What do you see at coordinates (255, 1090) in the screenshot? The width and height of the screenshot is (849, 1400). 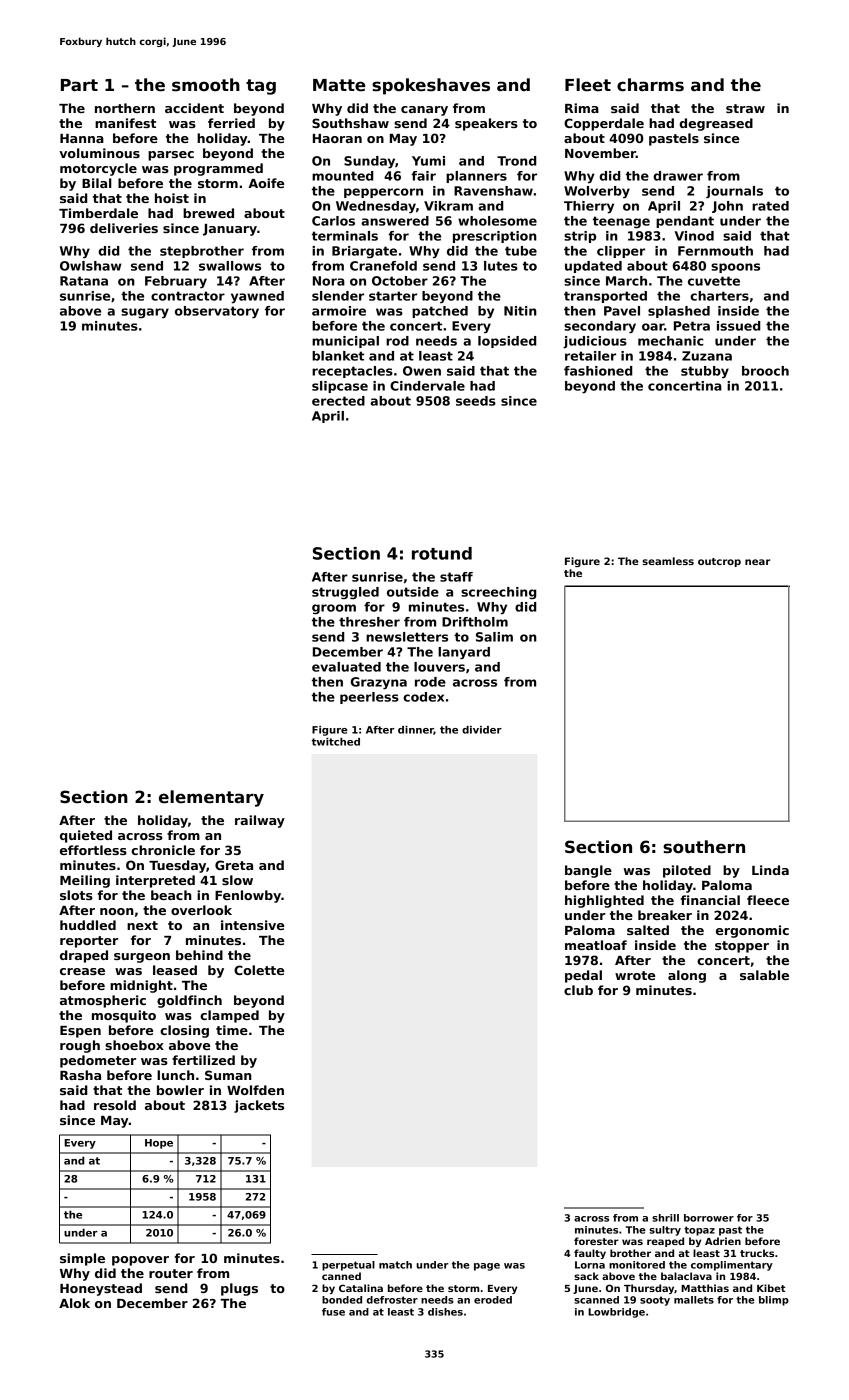 I see `Wolfden` at bounding box center [255, 1090].
